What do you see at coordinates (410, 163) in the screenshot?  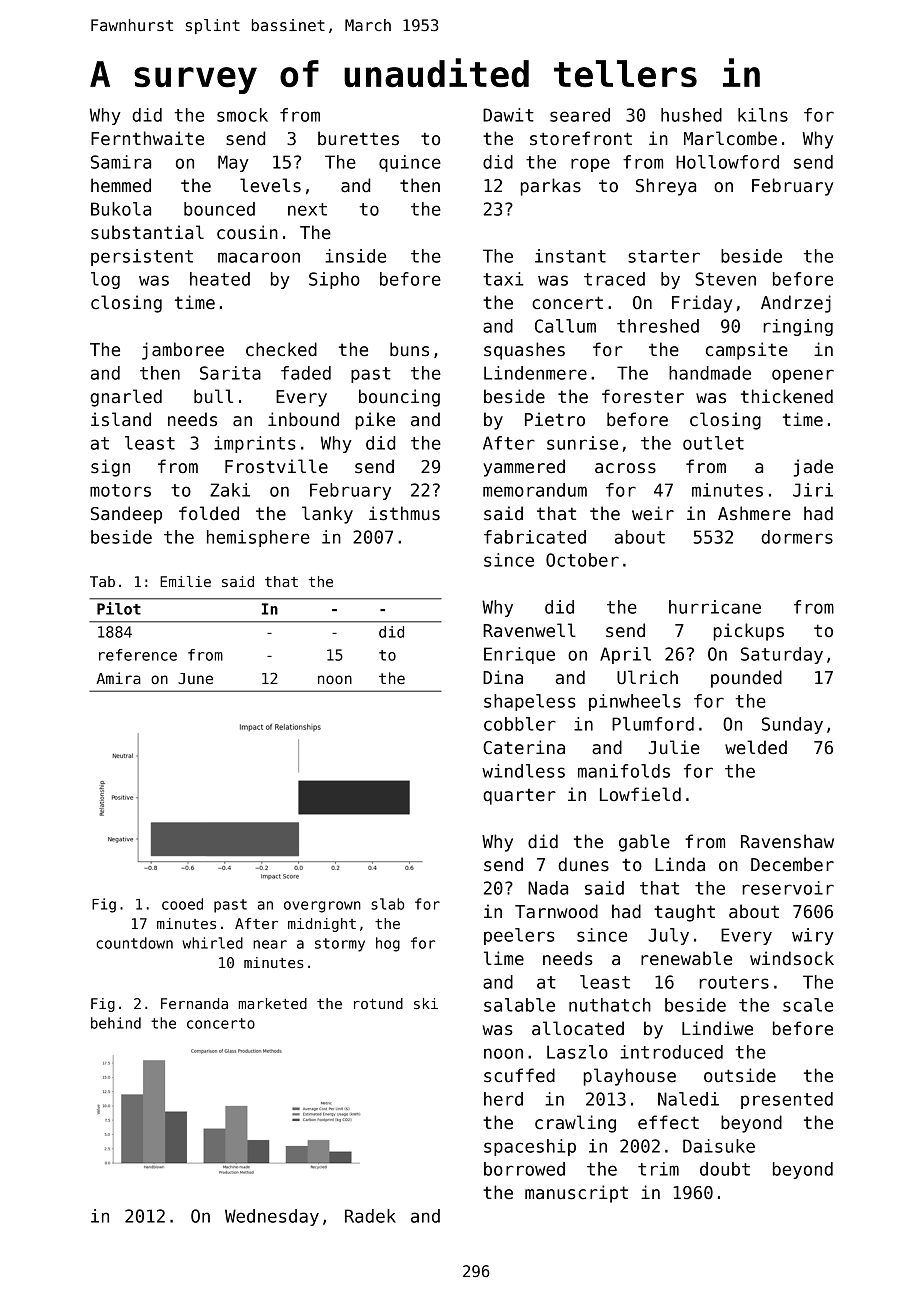 I see `quince` at bounding box center [410, 163].
